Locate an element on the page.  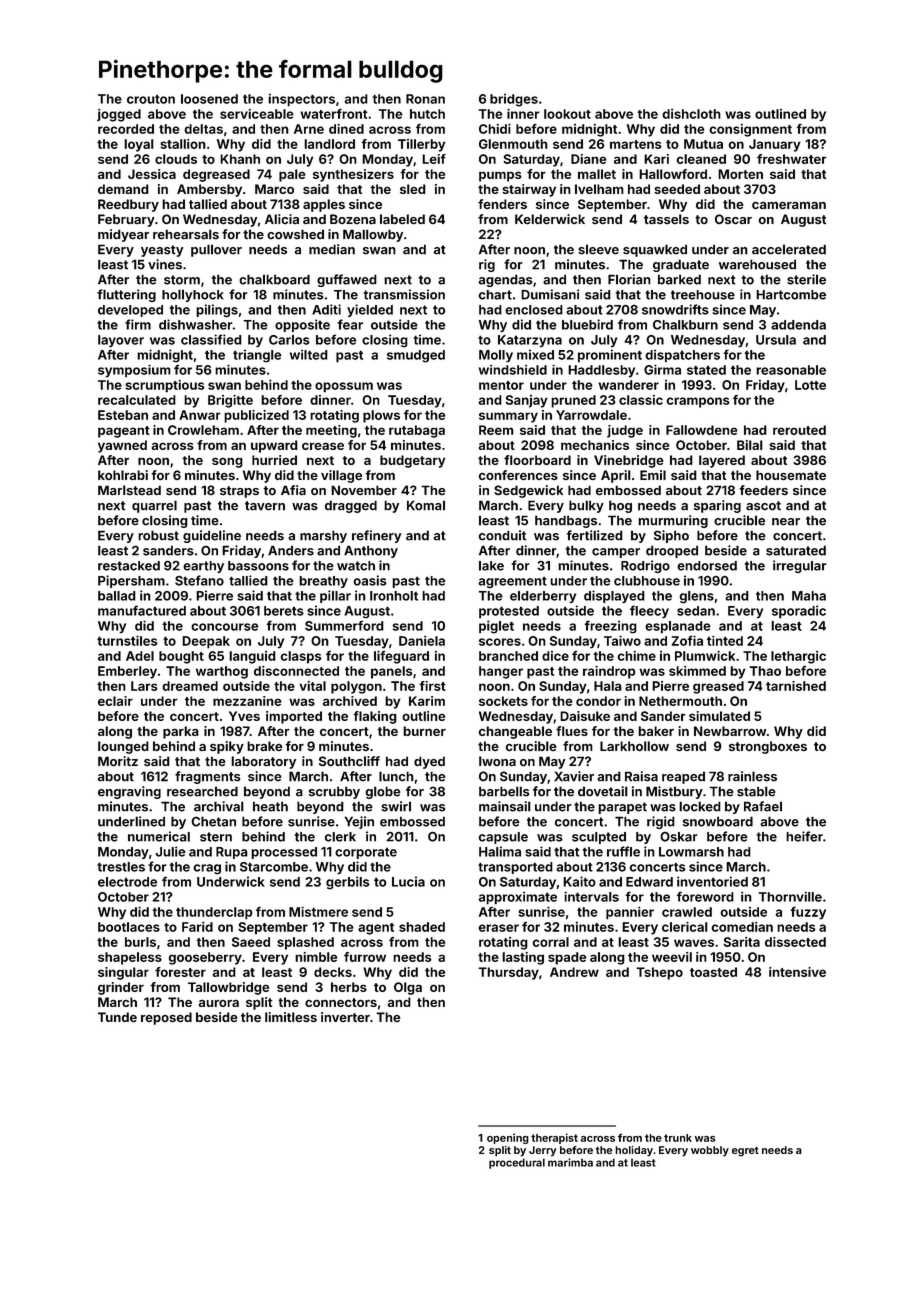
vines is located at coordinates (165, 264).
